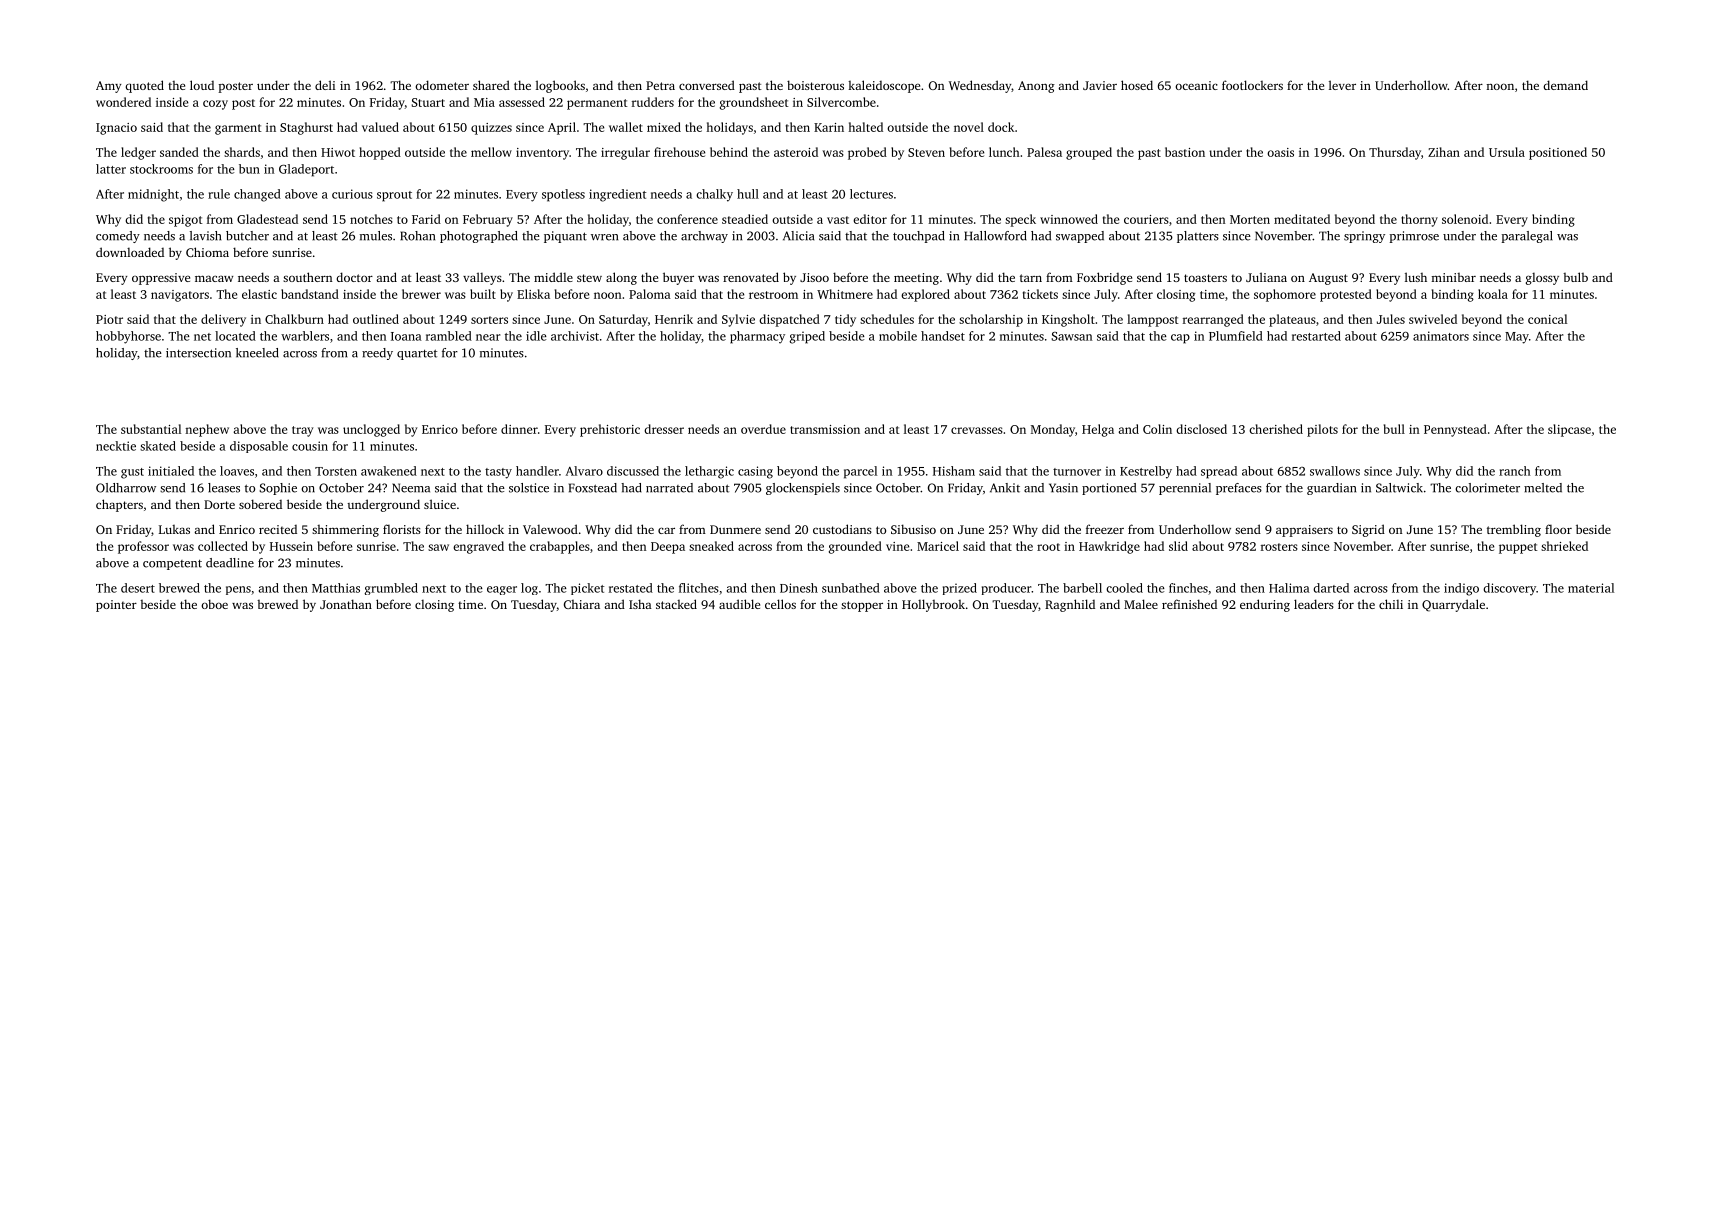 This screenshot has height=1214, width=1717. I want to click on conversed, so click(707, 85).
